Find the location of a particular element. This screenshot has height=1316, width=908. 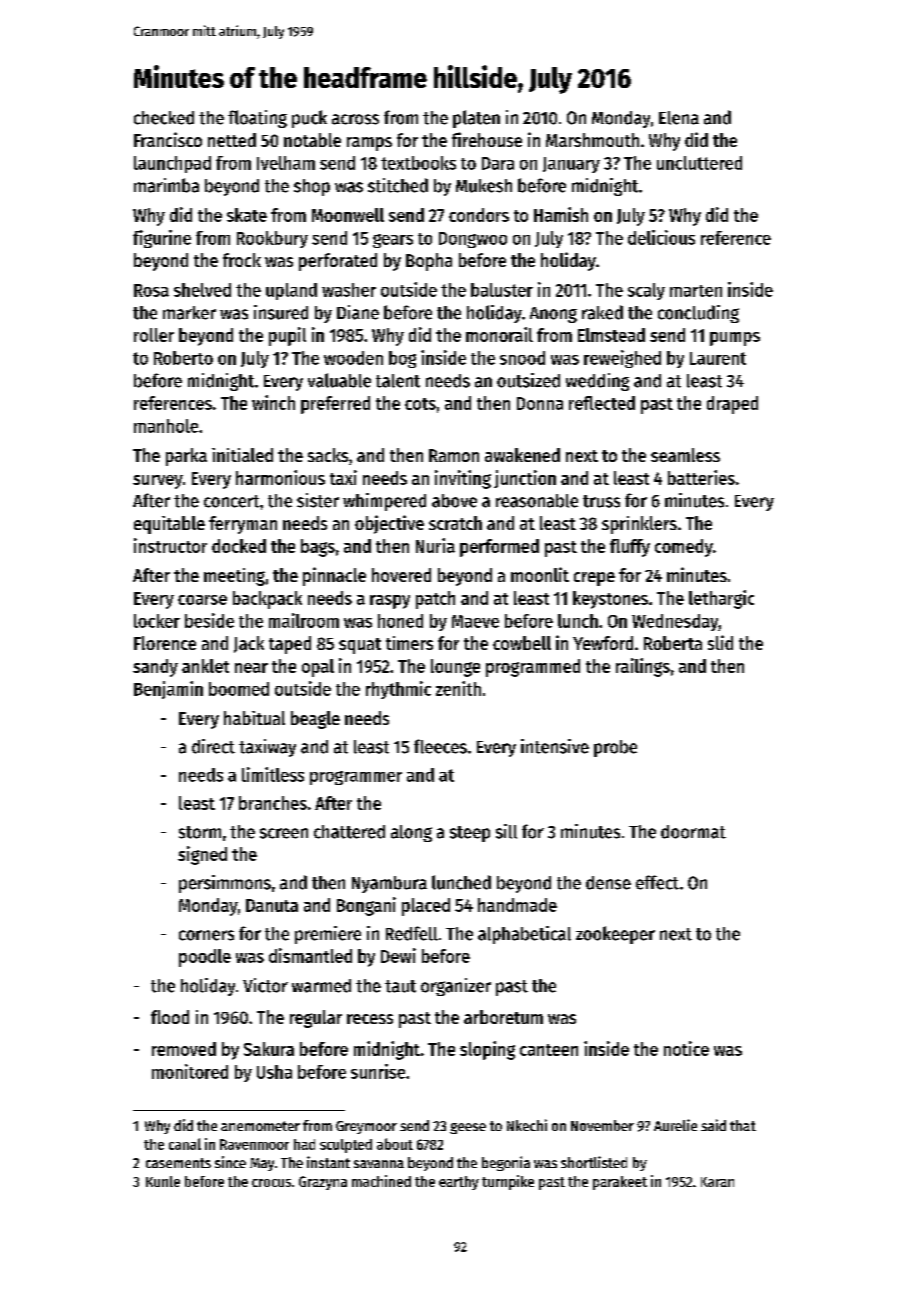

Ivelham is located at coordinates (286, 163).
